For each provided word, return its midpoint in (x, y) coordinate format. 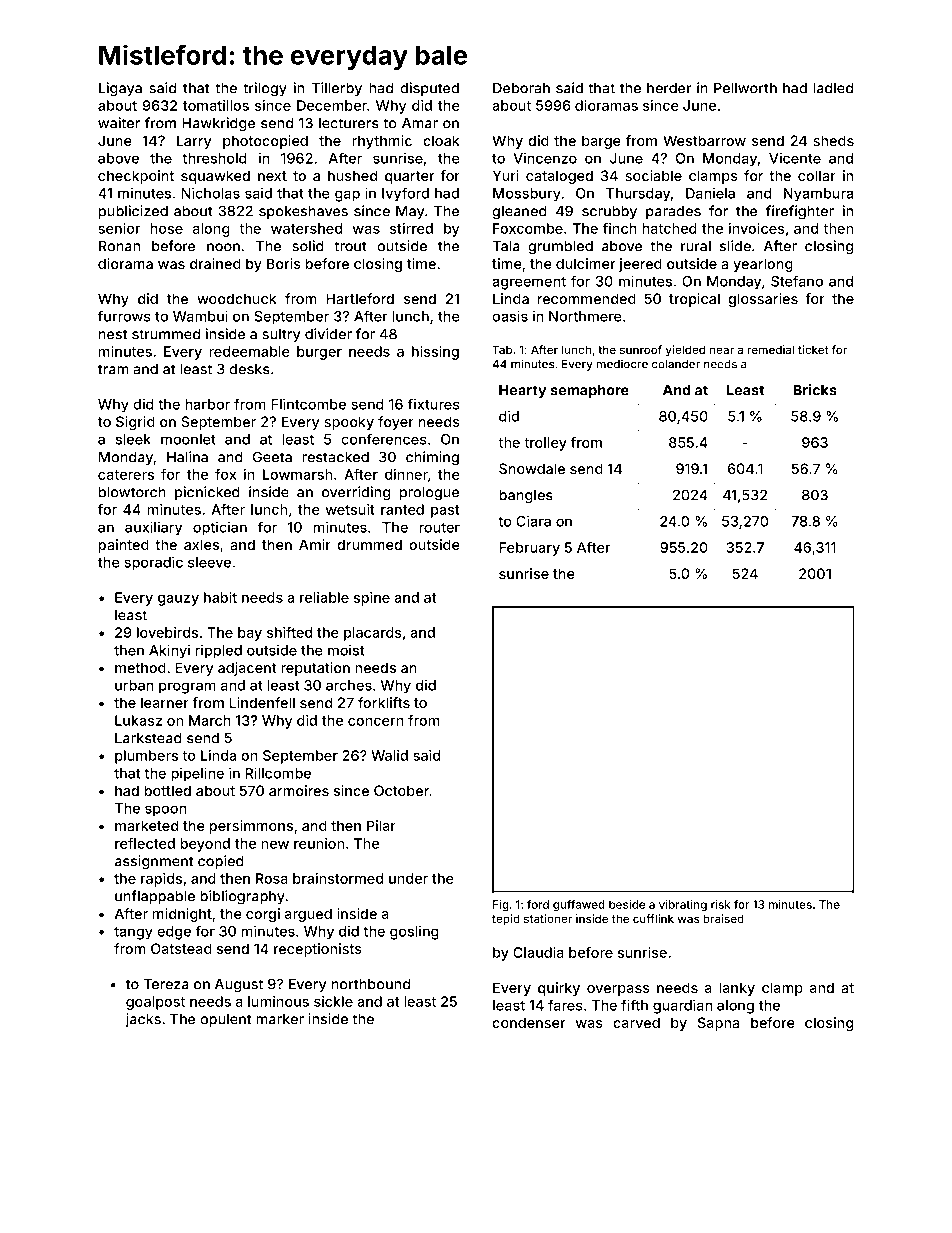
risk (721, 904)
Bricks (815, 390)
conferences (384, 439)
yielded (685, 351)
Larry (194, 142)
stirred (411, 228)
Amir (315, 544)
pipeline (197, 774)
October (401, 790)
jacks (143, 1020)
